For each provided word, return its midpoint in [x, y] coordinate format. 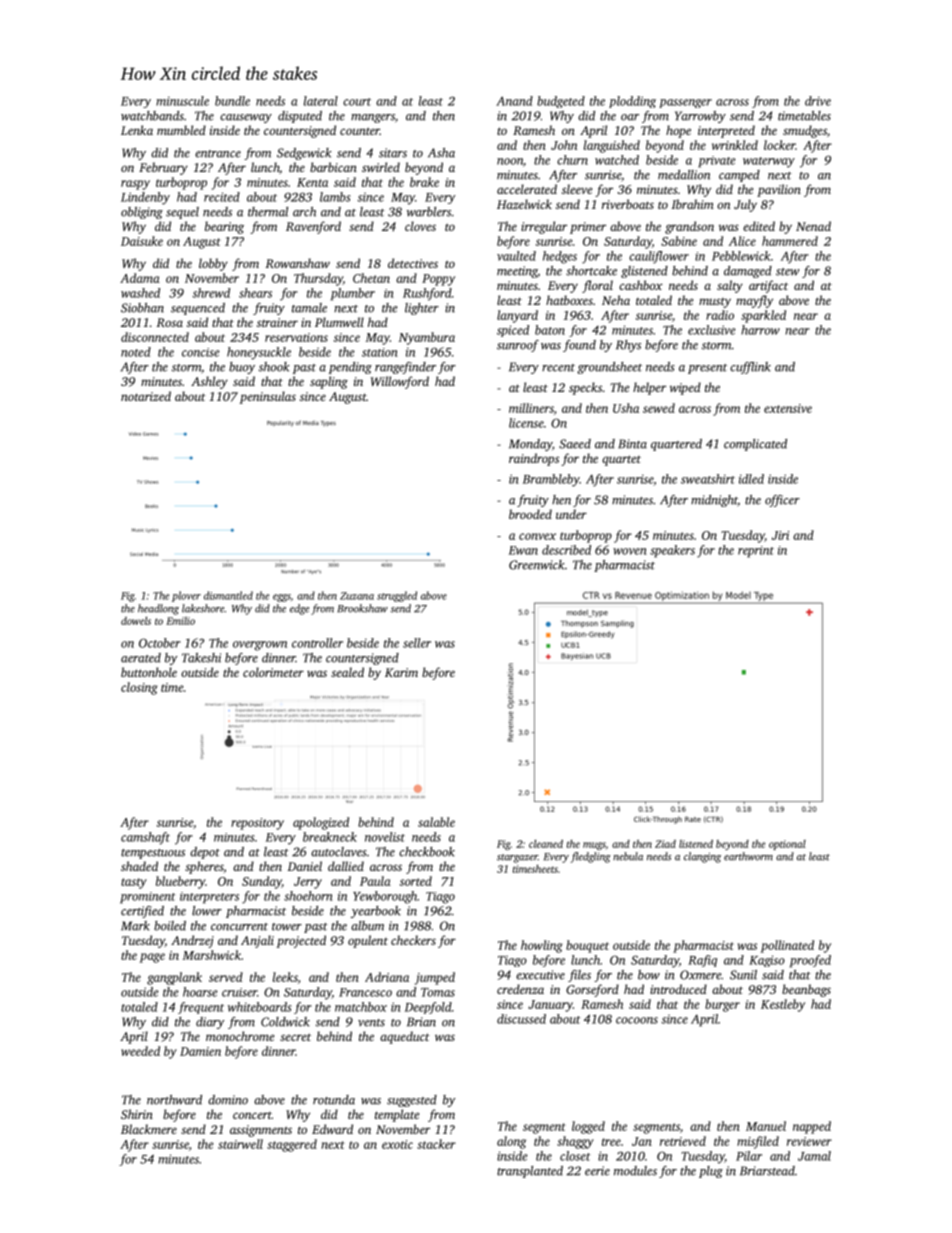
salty [730, 286]
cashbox [641, 285]
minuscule [182, 101]
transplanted [530, 1172]
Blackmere [149, 1129]
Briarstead [767, 1171]
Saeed [575, 444]
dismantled [228, 595]
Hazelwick [524, 204]
